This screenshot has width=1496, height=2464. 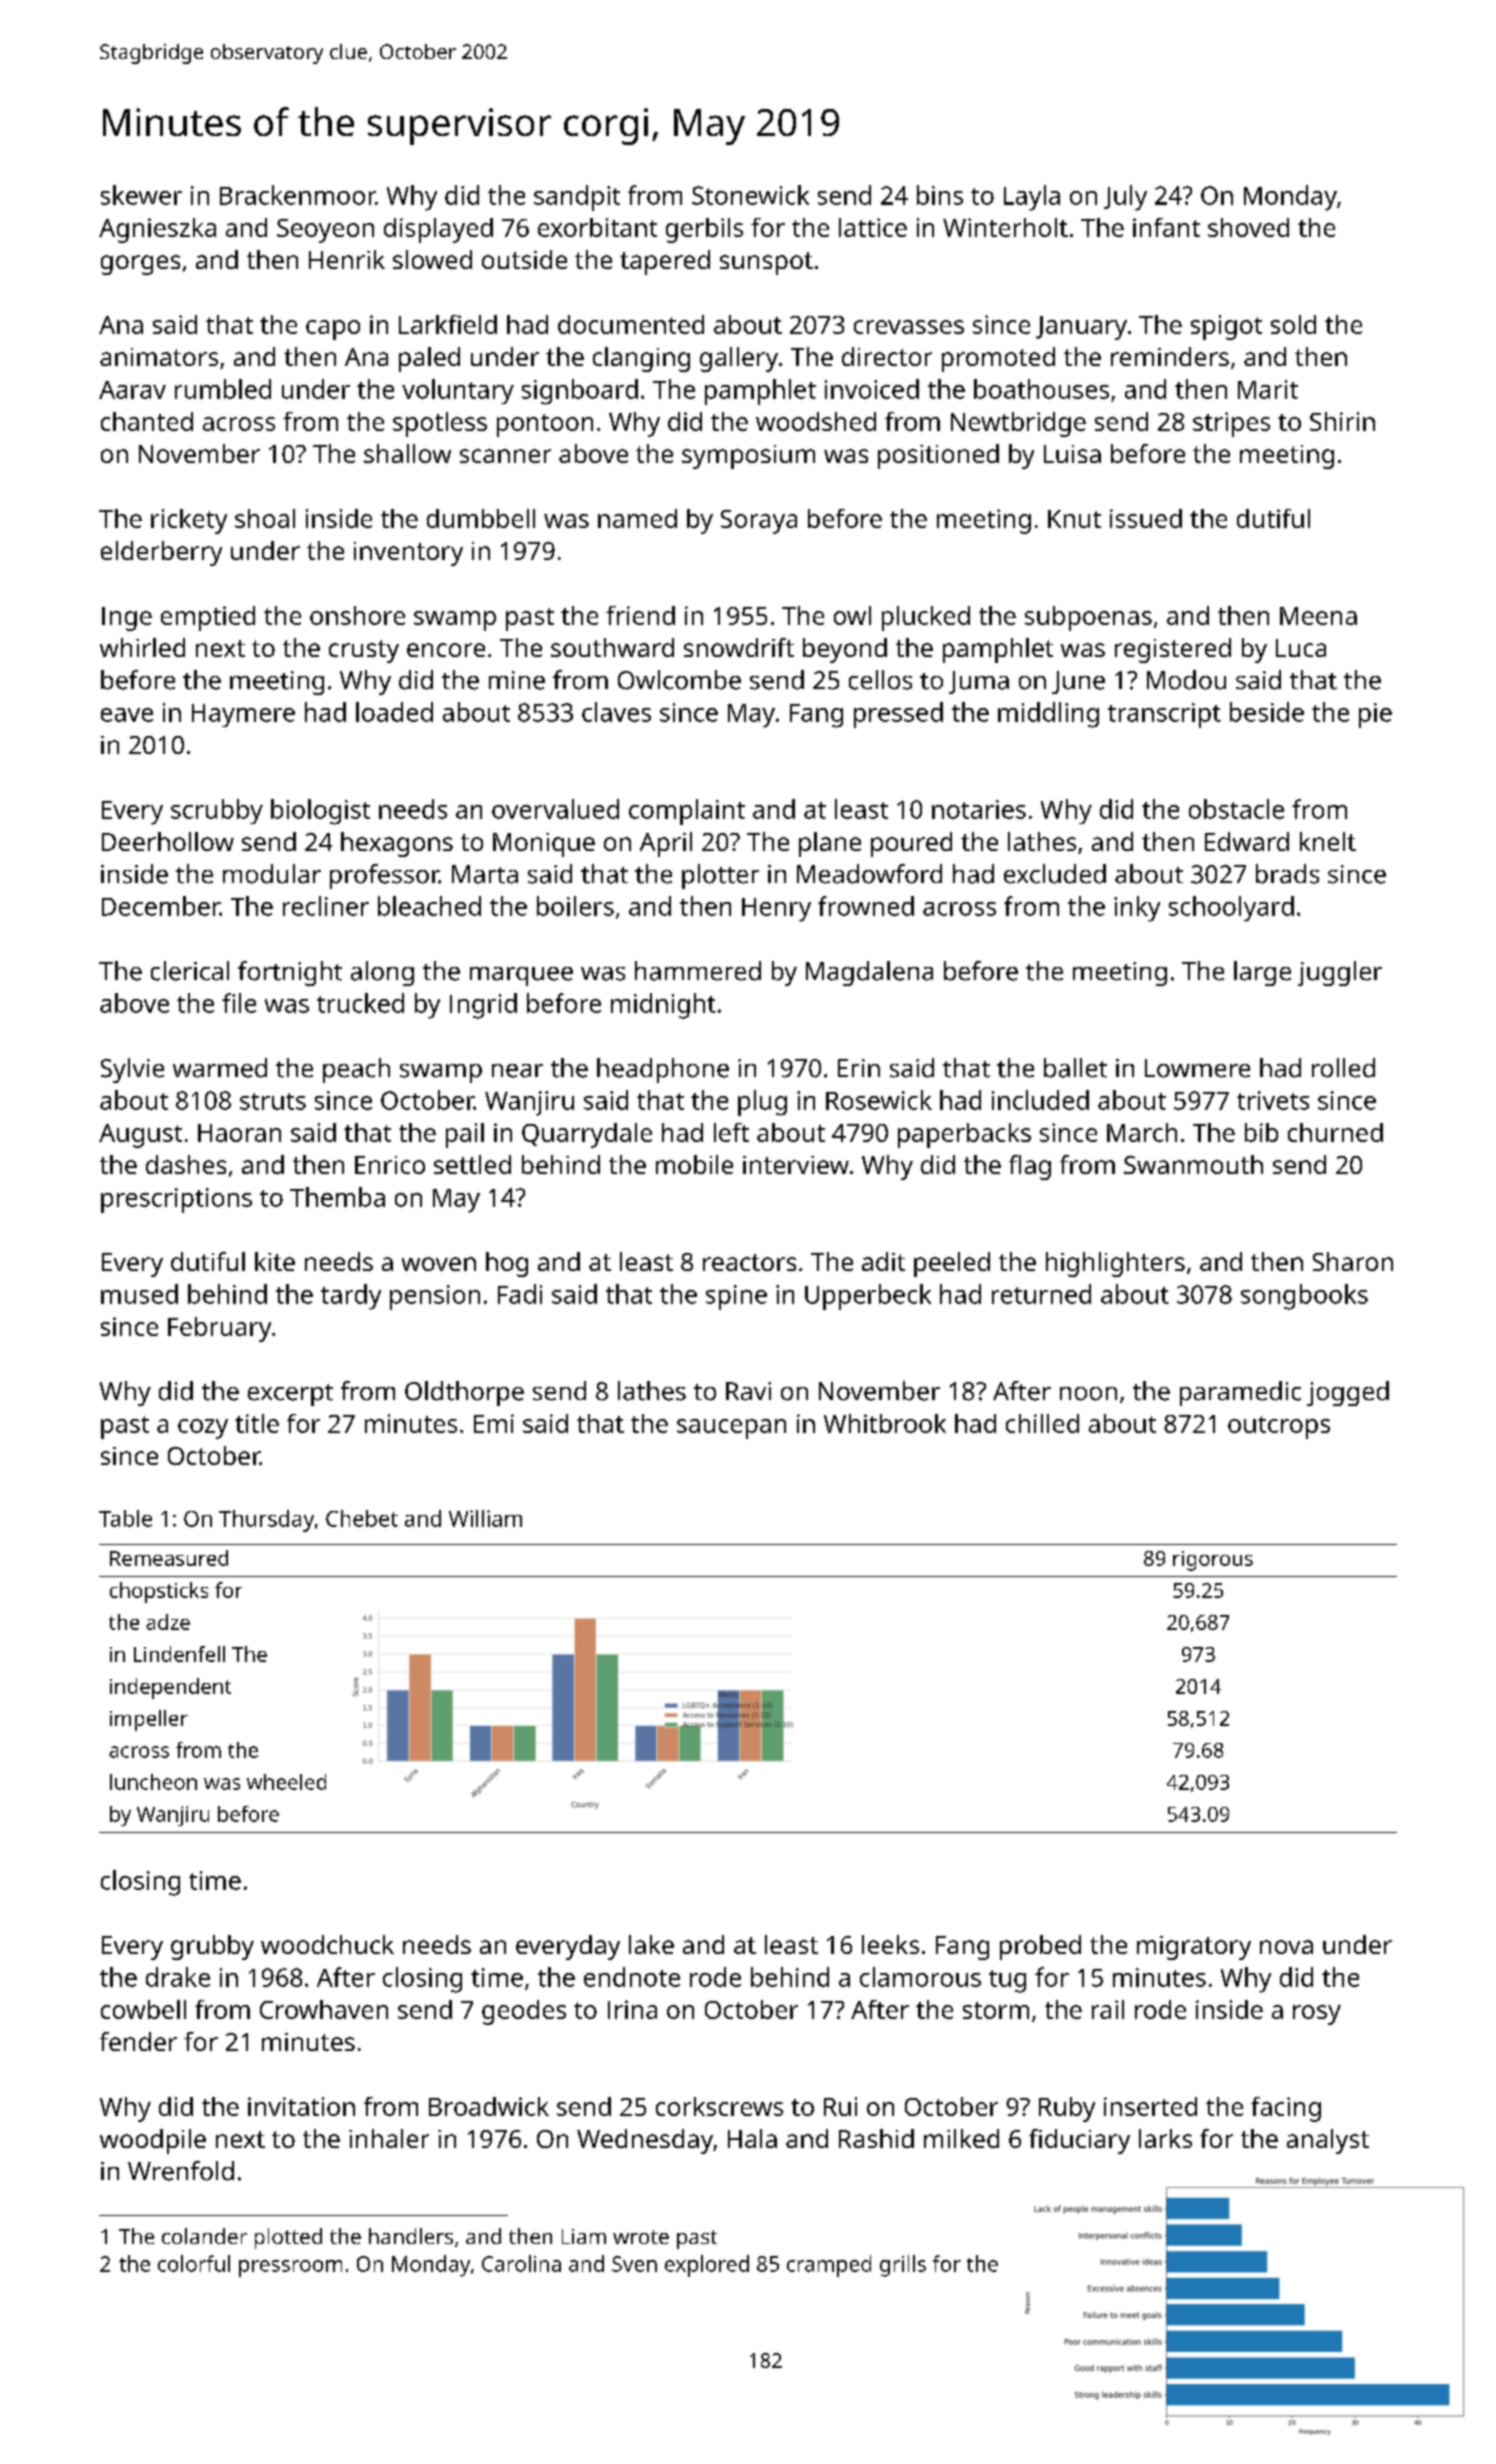 What do you see at coordinates (890, 1944) in the screenshot?
I see `leeks` at bounding box center [890, 1944].
